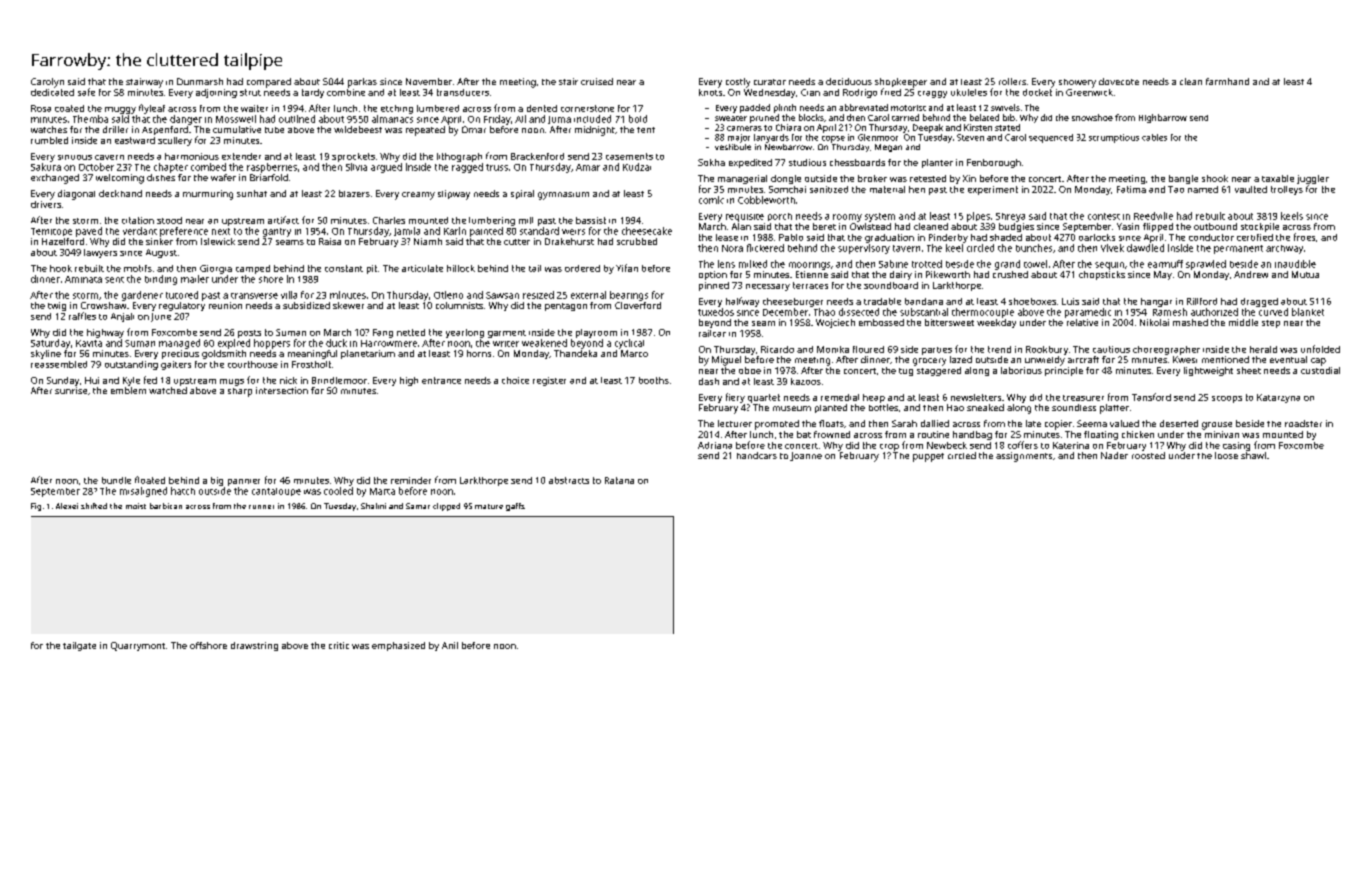  What do you see at coordinates (515, 507) in the screenshot?
I see `gaffs` at bounding box center [515, 507].
